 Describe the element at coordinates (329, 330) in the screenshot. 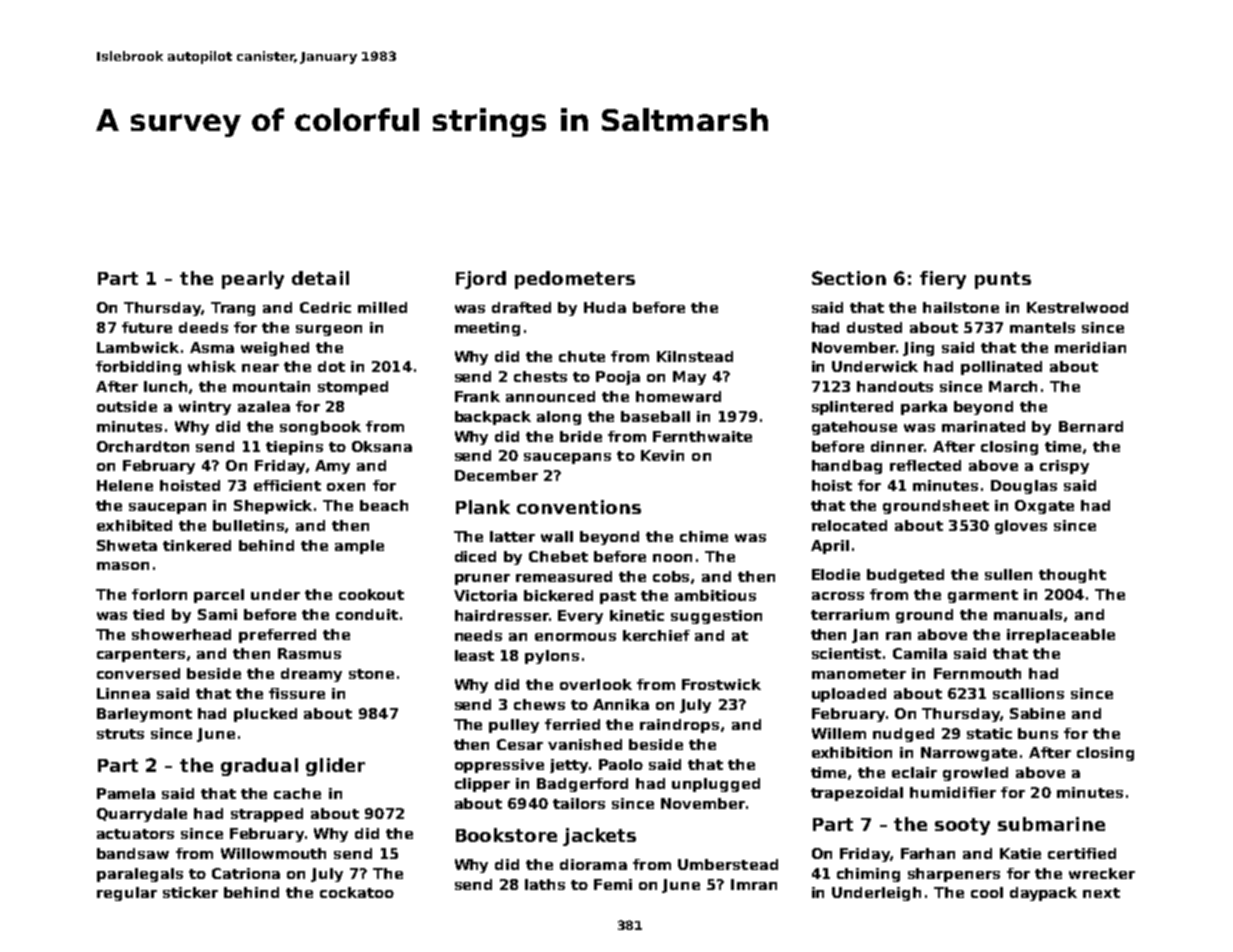

I see `surgeon` at that location.
